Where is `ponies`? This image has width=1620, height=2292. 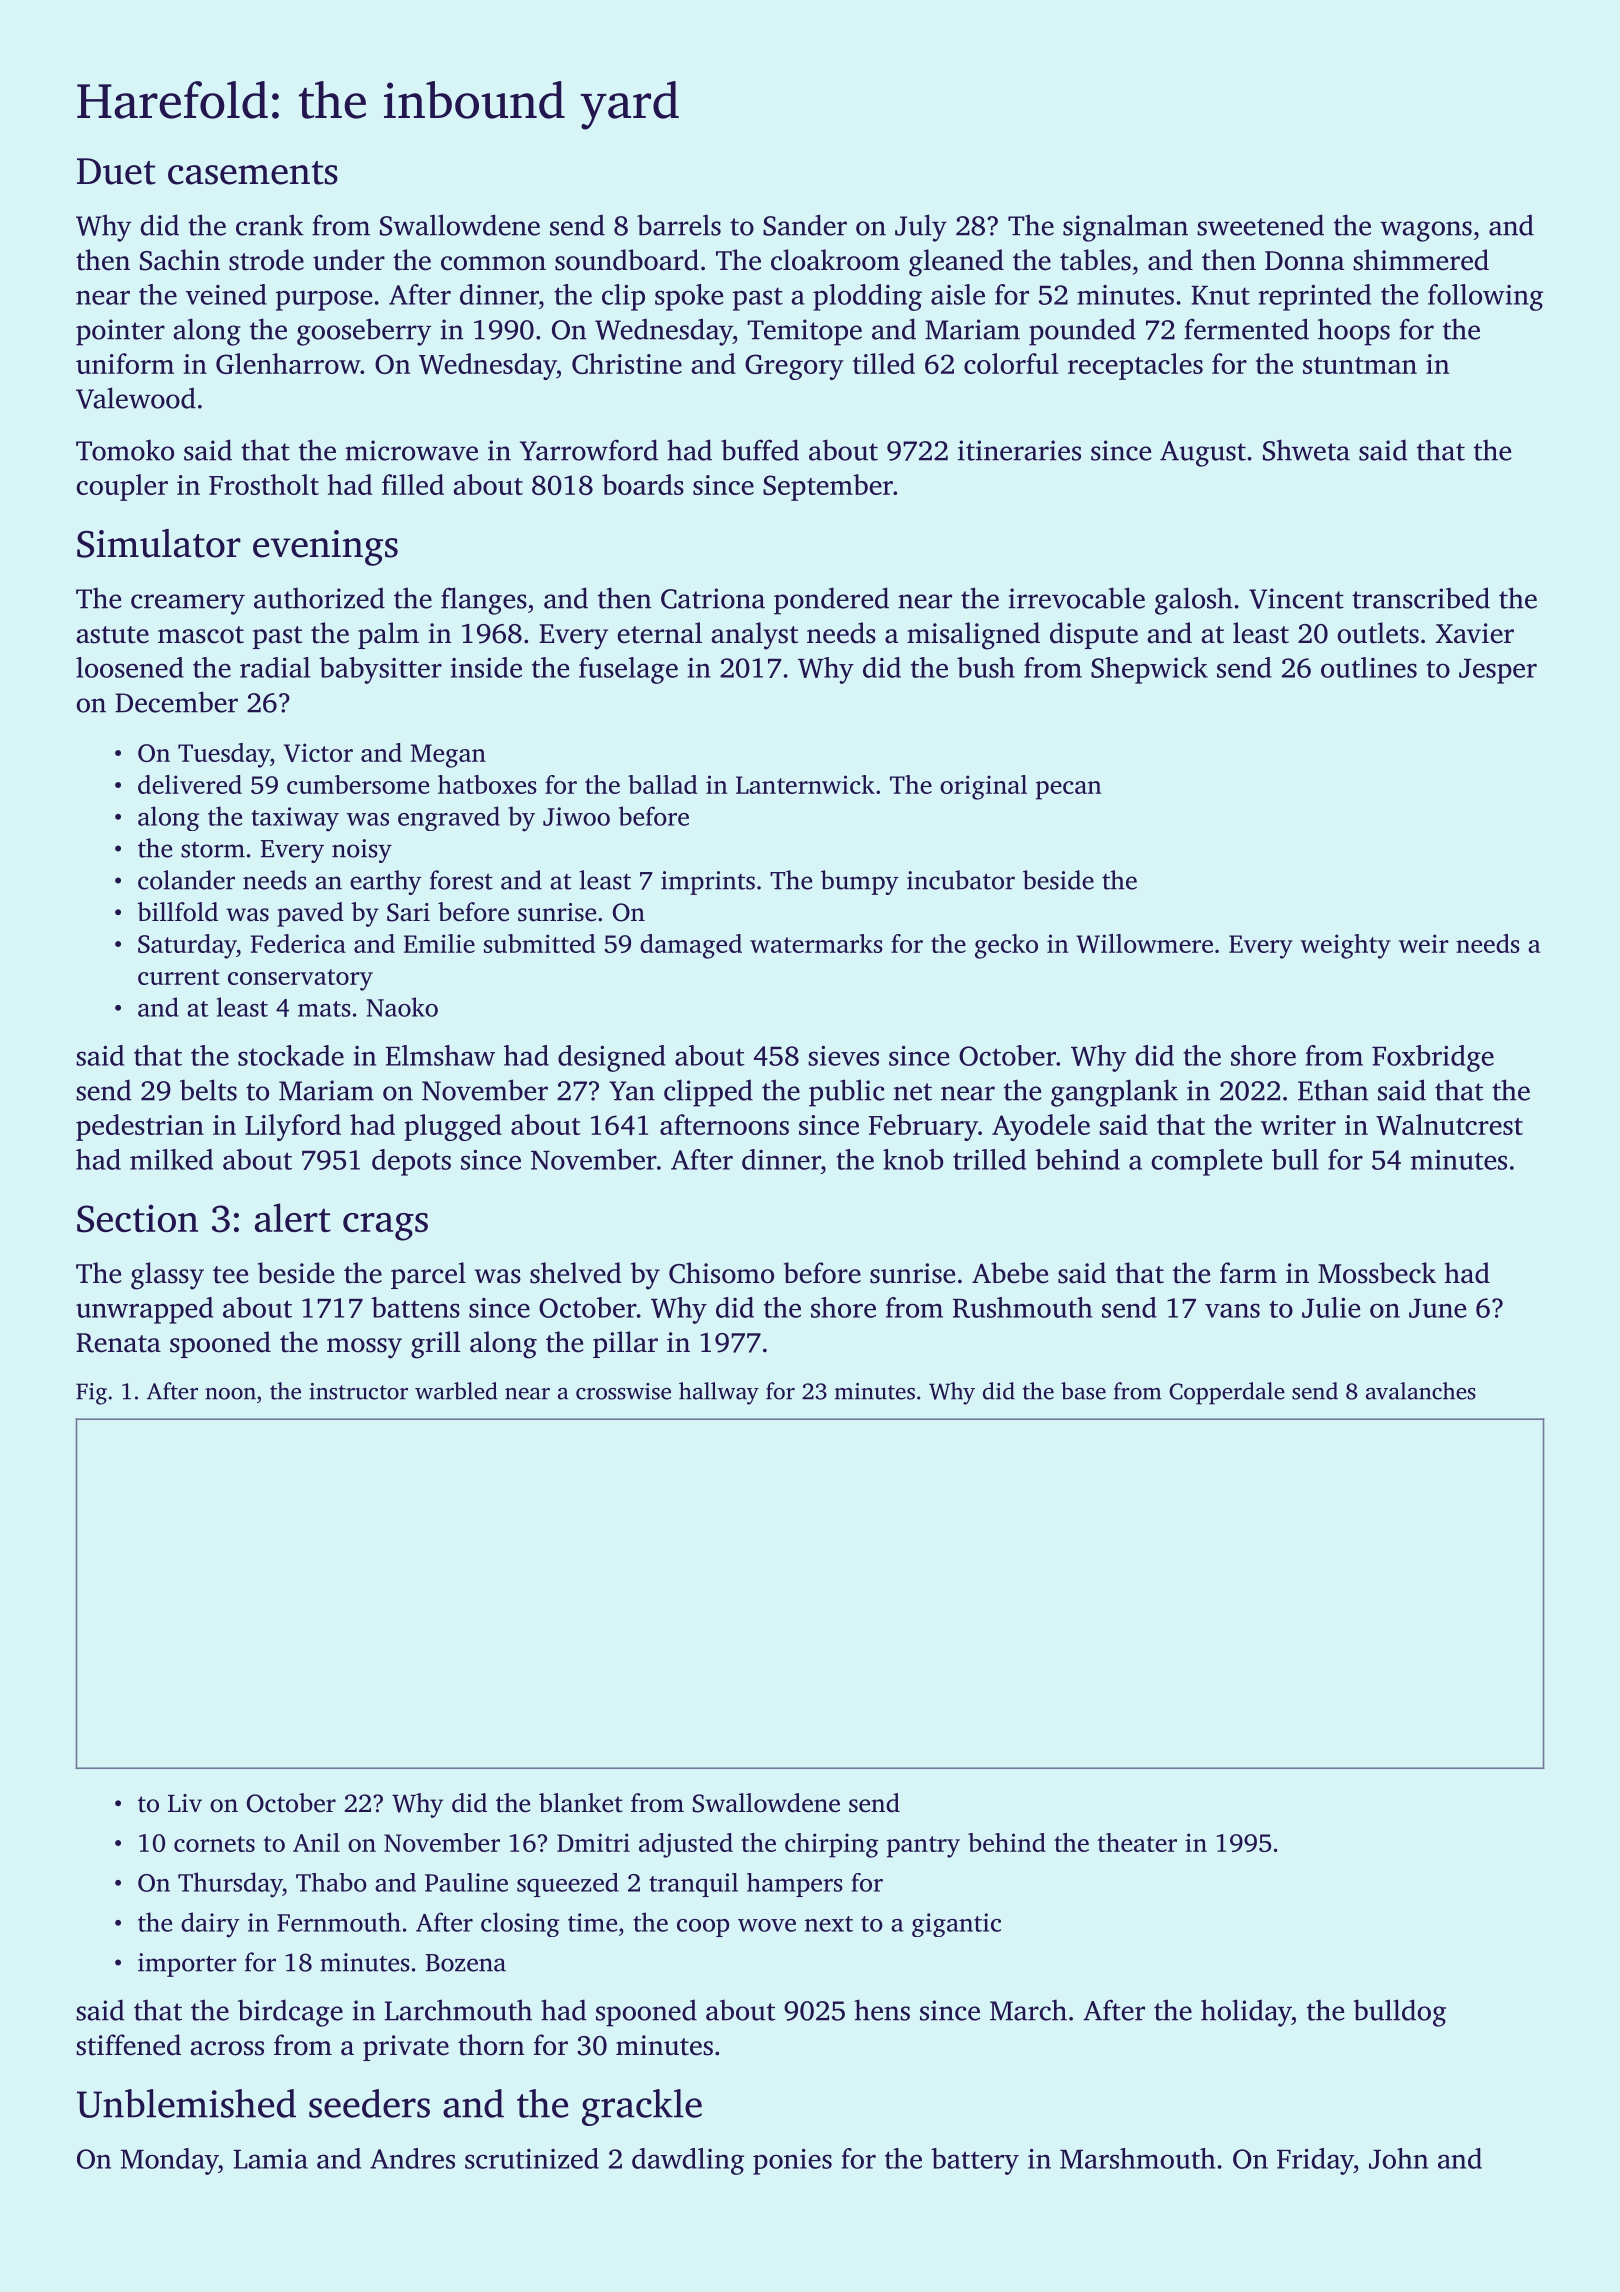
ponies is located at coordinates (792, 2162).
